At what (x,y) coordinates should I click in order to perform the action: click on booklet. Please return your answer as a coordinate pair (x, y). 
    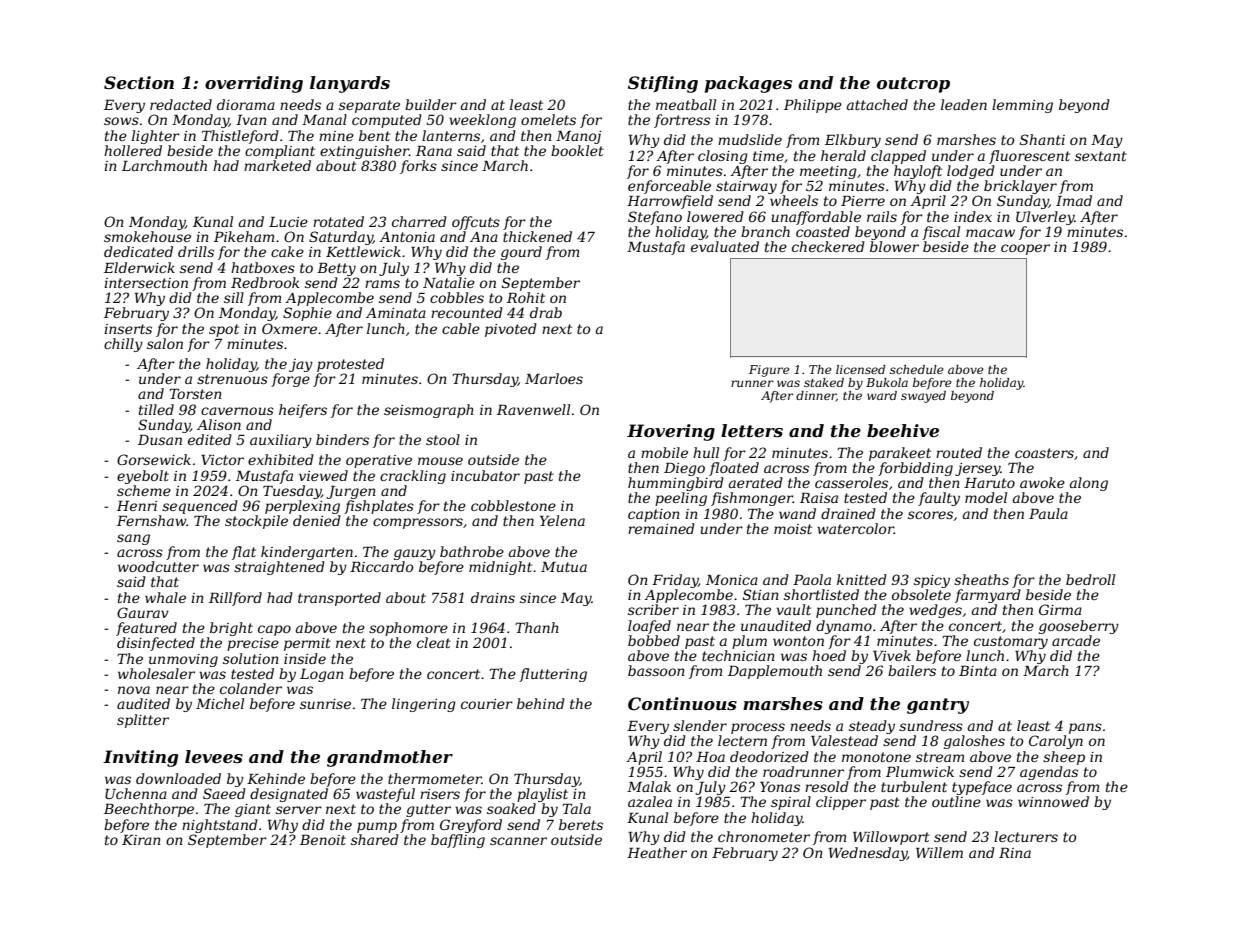
    Looking at the image, I should click on (577, 150).
